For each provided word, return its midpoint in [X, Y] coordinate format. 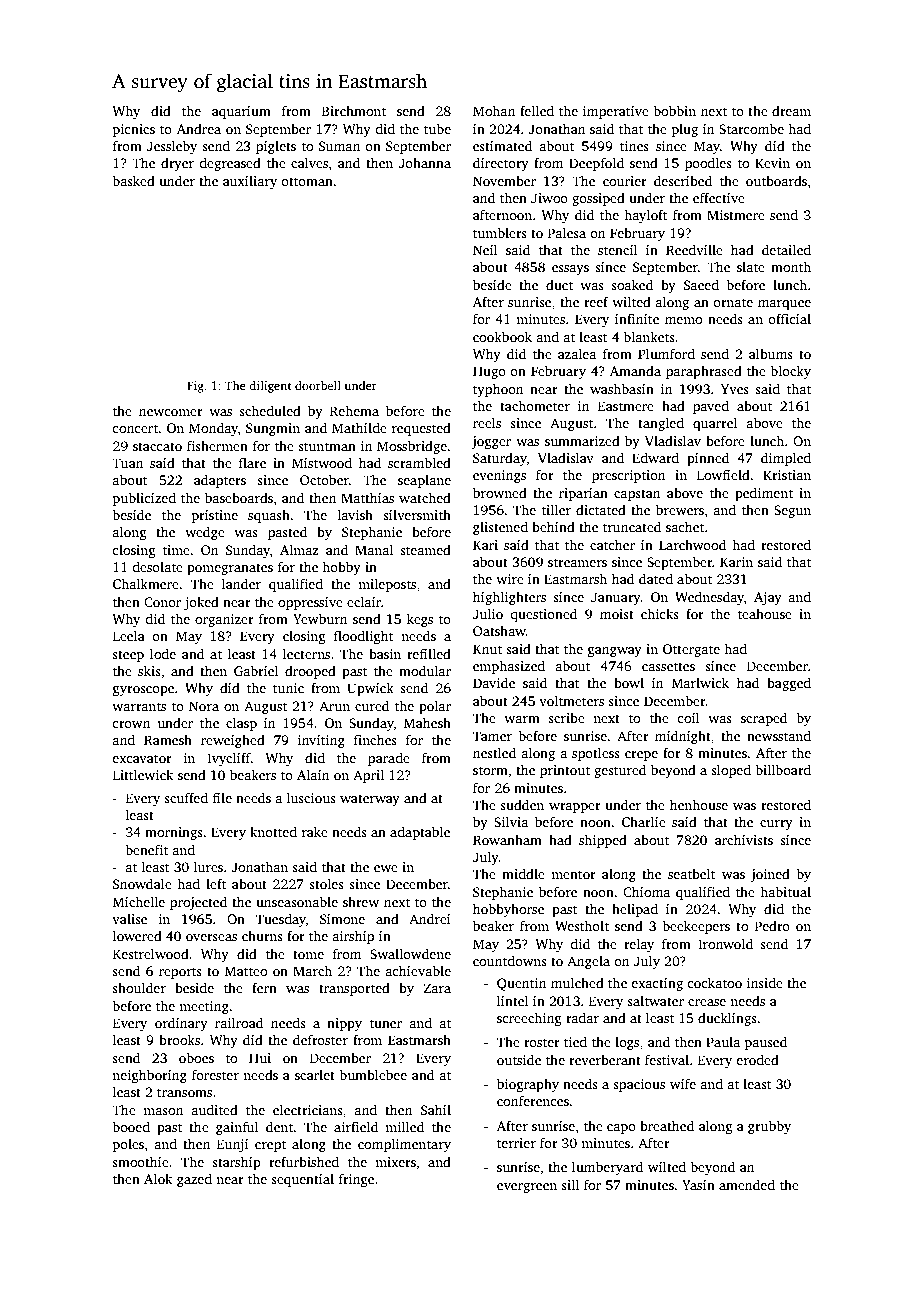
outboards [776, 180]
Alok [158, 1178]
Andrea [199, 128]
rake [315, 831]
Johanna [425, 163]
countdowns [510, 960]
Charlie [644, 821]
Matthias [367, 497]
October [324, 479]
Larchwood [692, 544]
